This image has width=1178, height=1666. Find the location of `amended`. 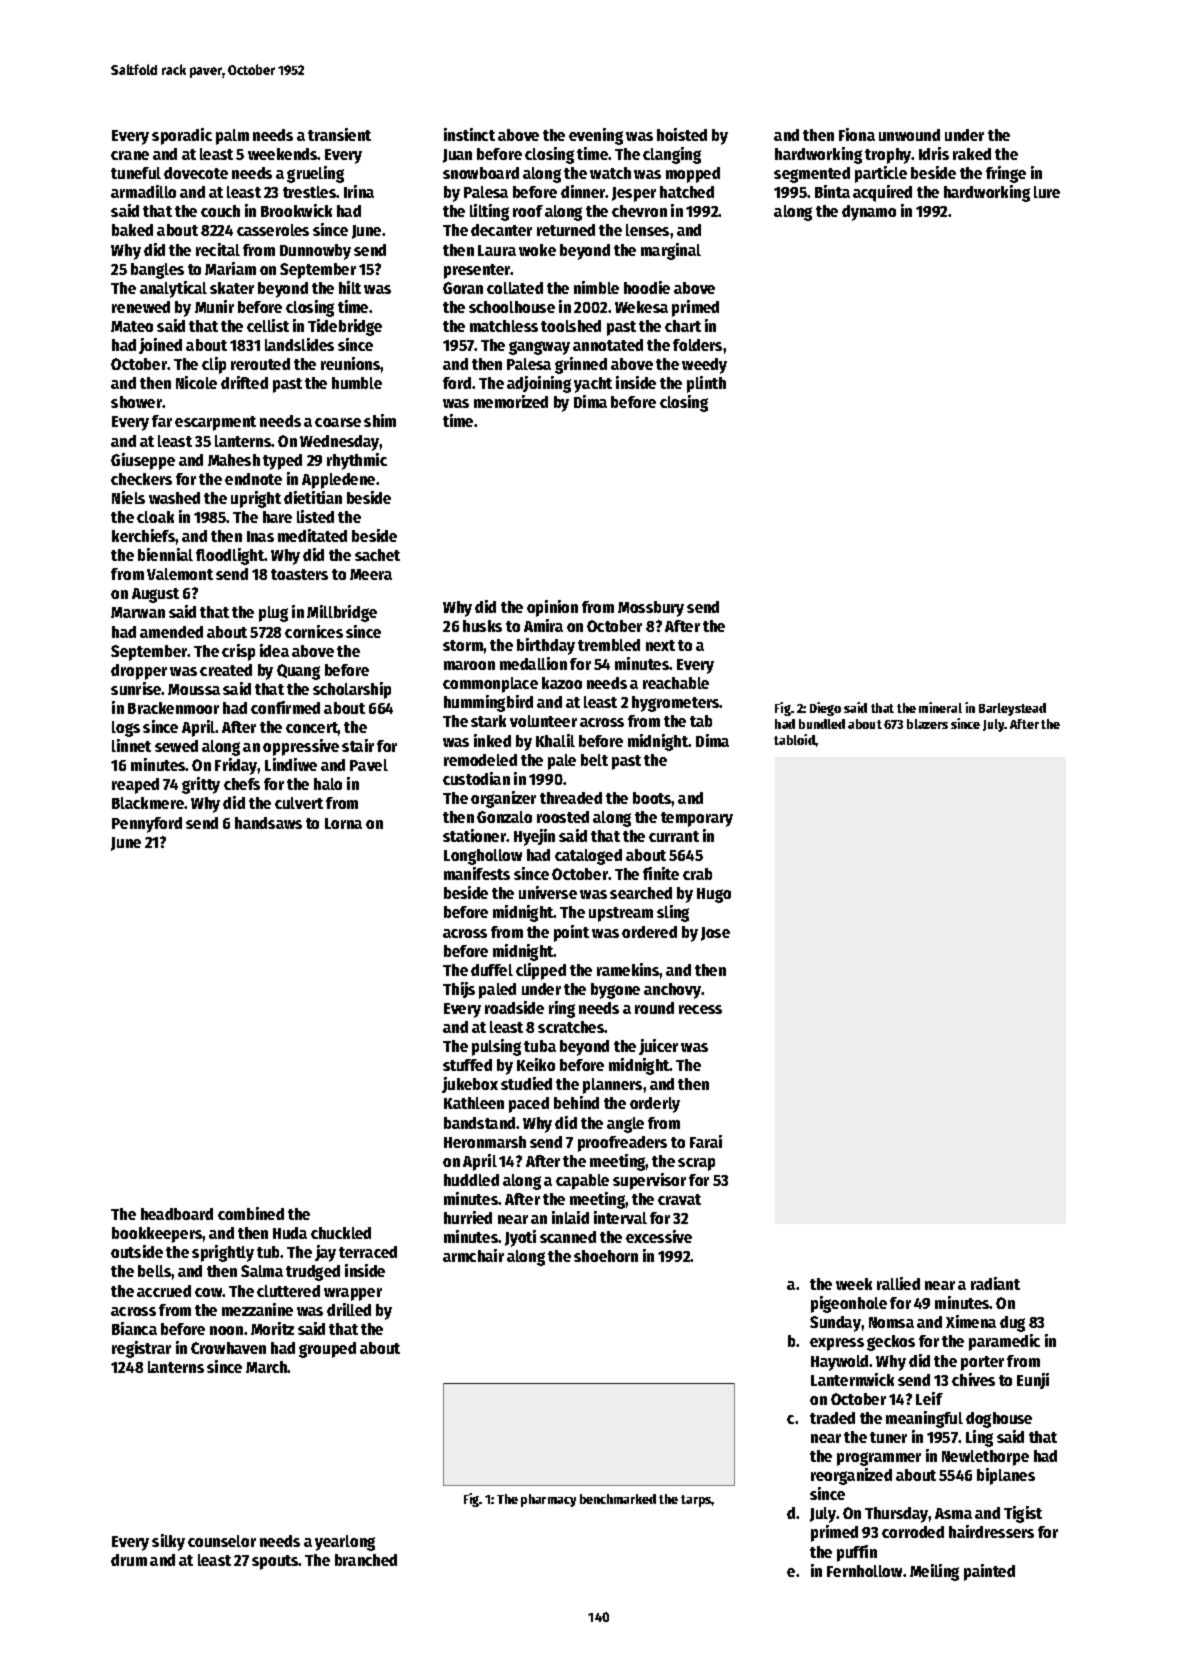

amended is located at coordinates (171, 632).
